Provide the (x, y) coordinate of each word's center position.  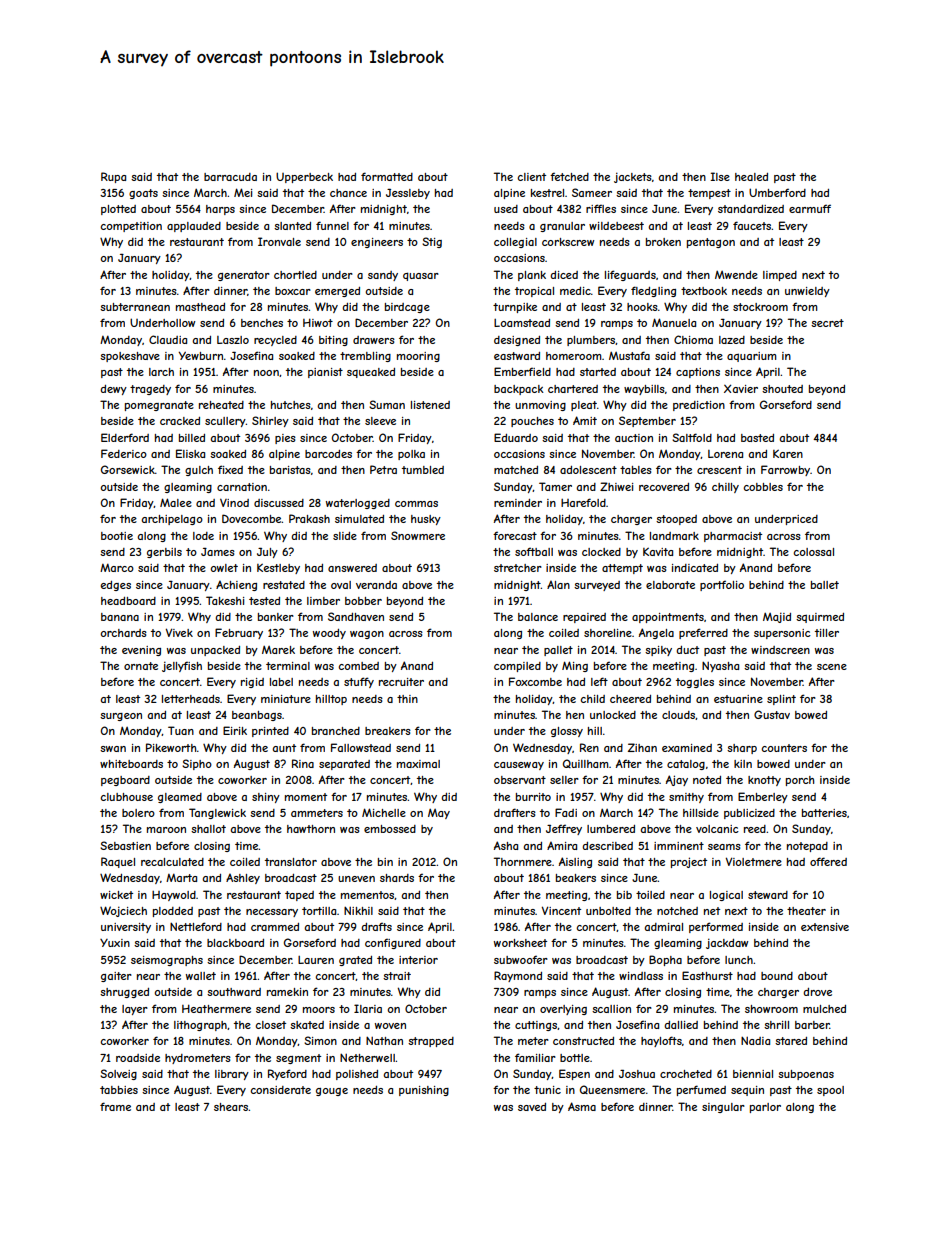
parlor (765, 1108)
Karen (788, 453)
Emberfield (522, 371)
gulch (199, 471)
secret (827, 323)
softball (534, 551)
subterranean (135, 307)
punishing (424, 1091)
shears (231, 1107)
